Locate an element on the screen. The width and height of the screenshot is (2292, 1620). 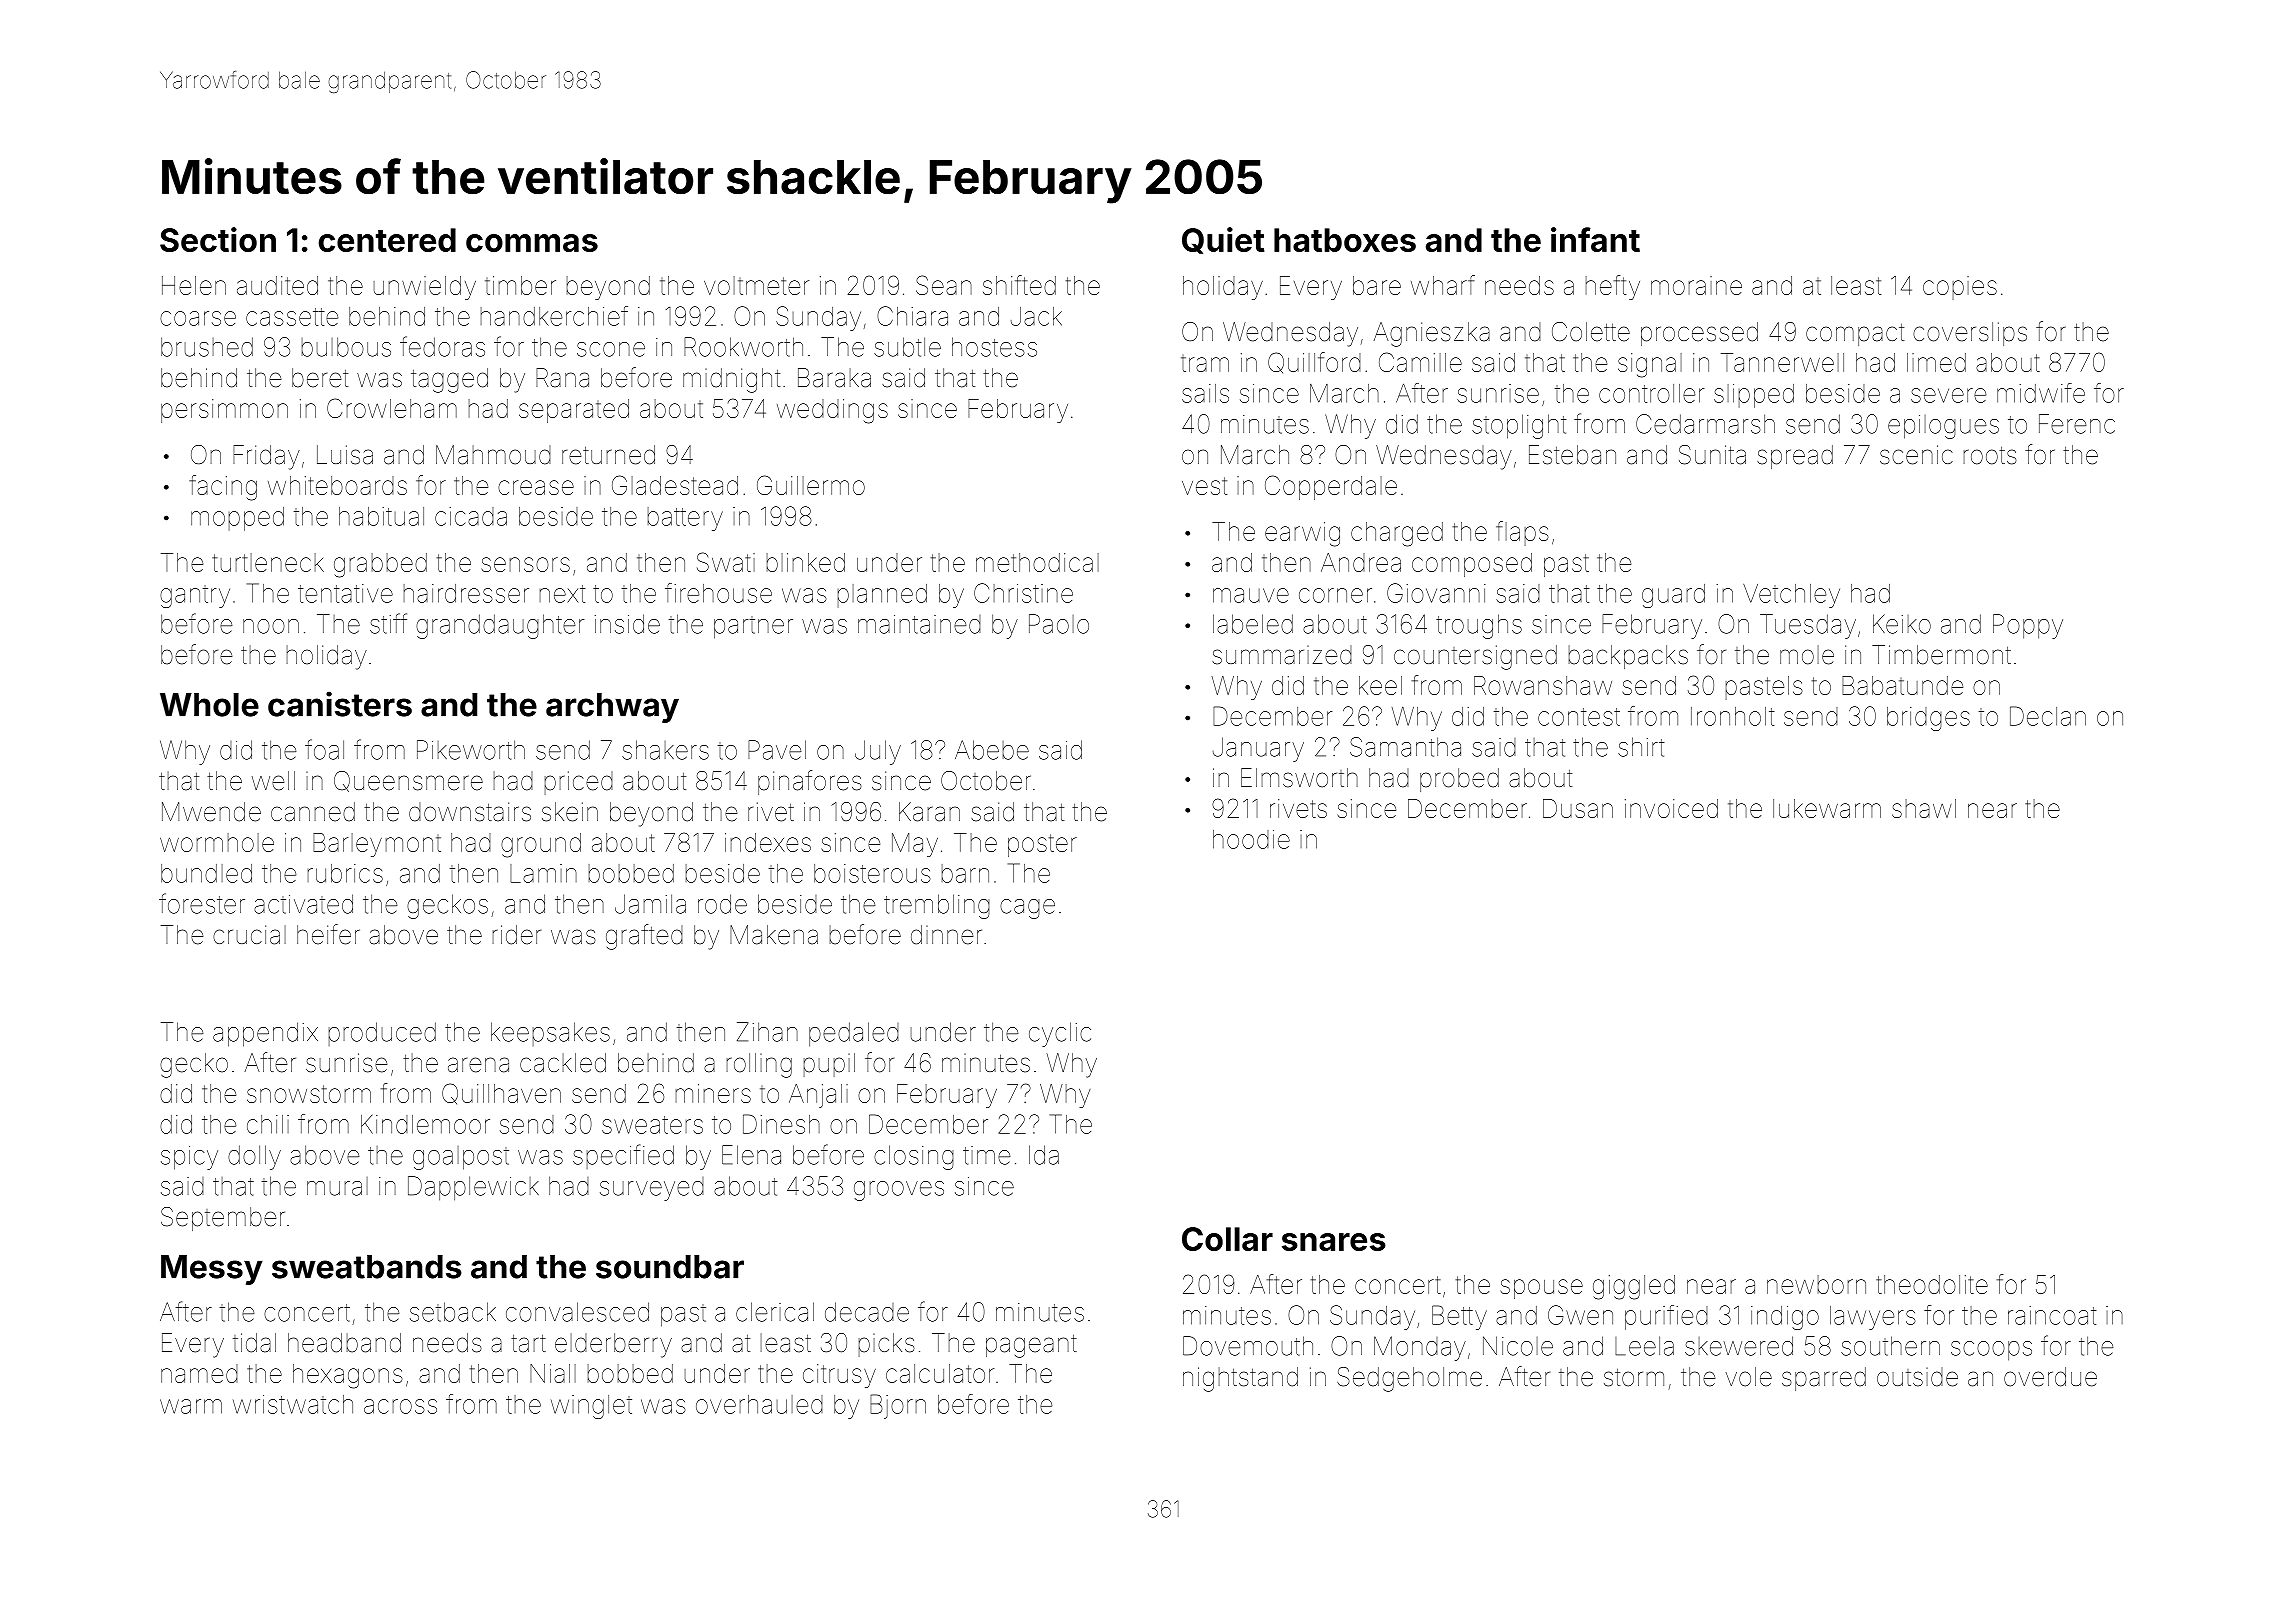
time is located at coordinates (987, 1155).
